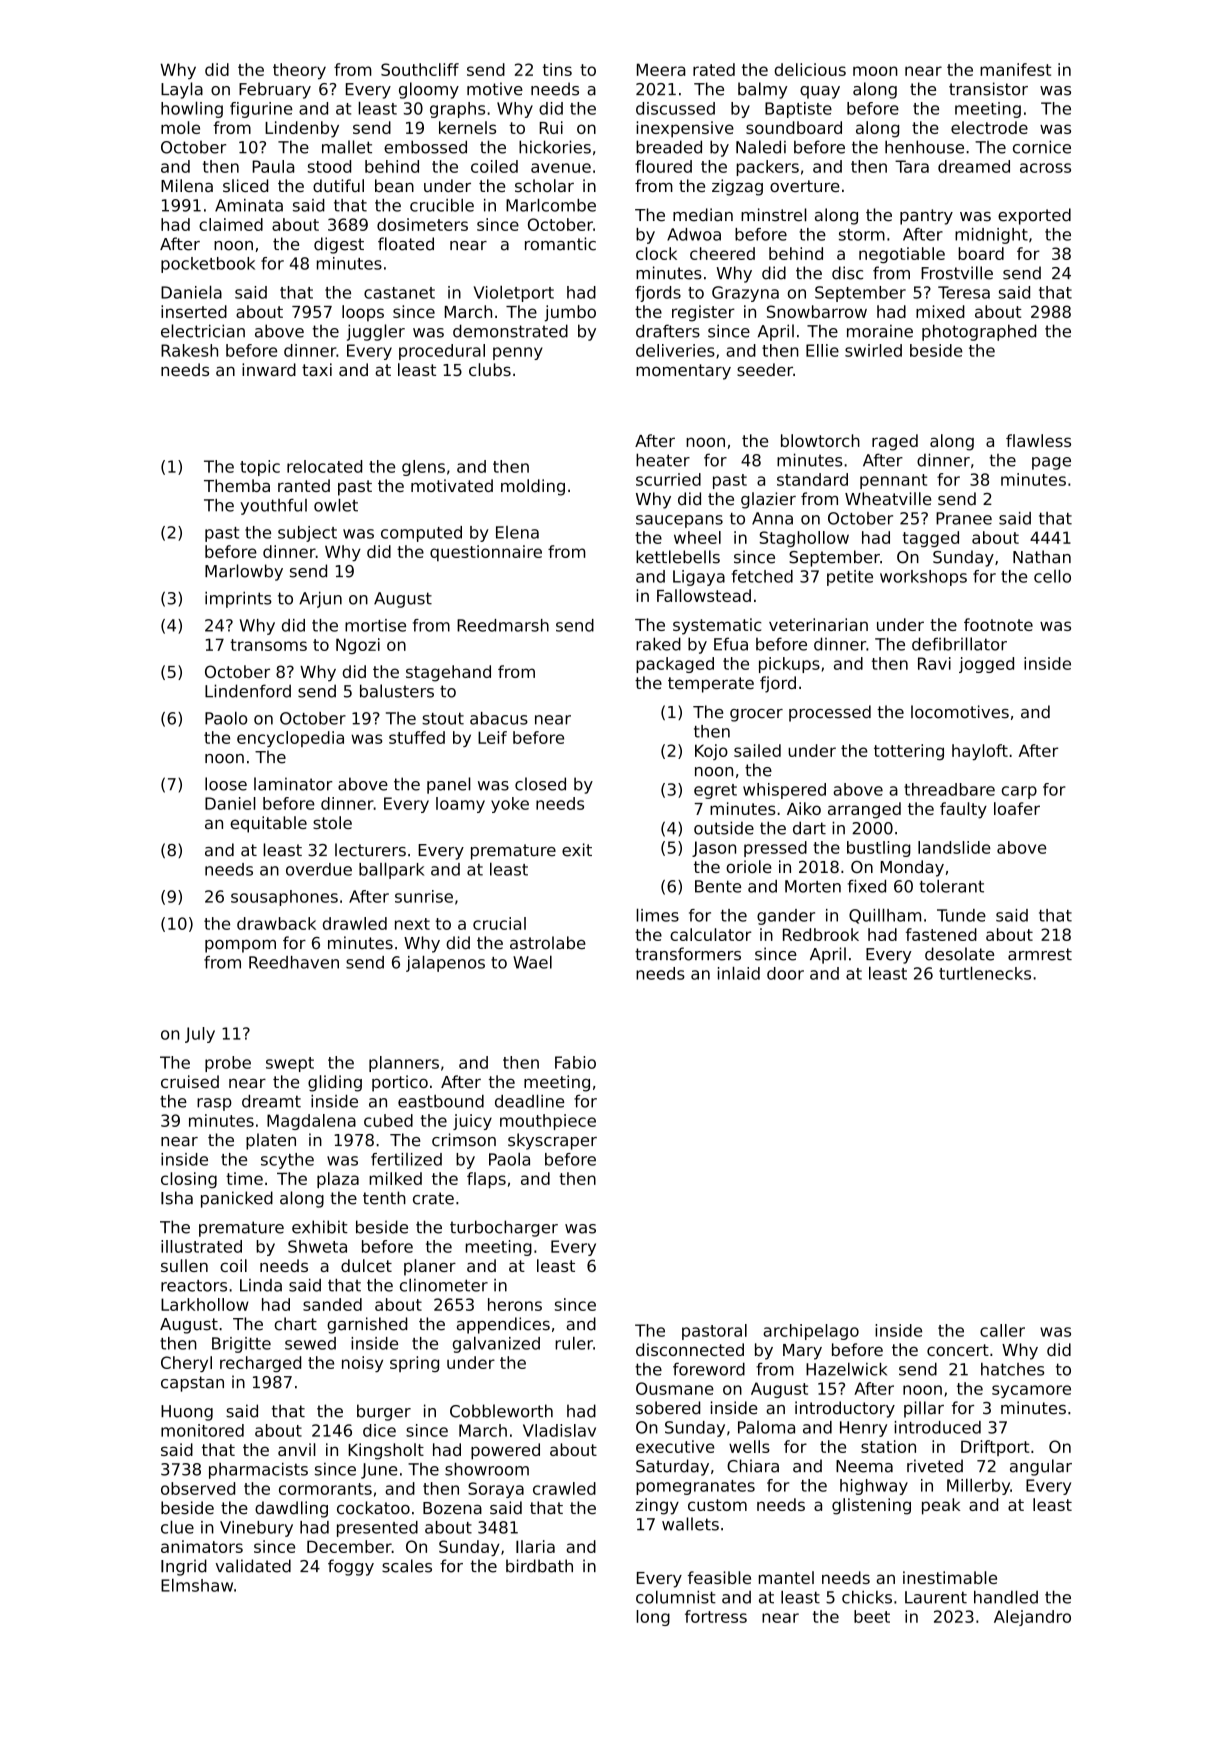 The image size is (1232, 1742). Describe the element at coordinates (564, 1488) in the screenshot. I see `crawled` at that location.
